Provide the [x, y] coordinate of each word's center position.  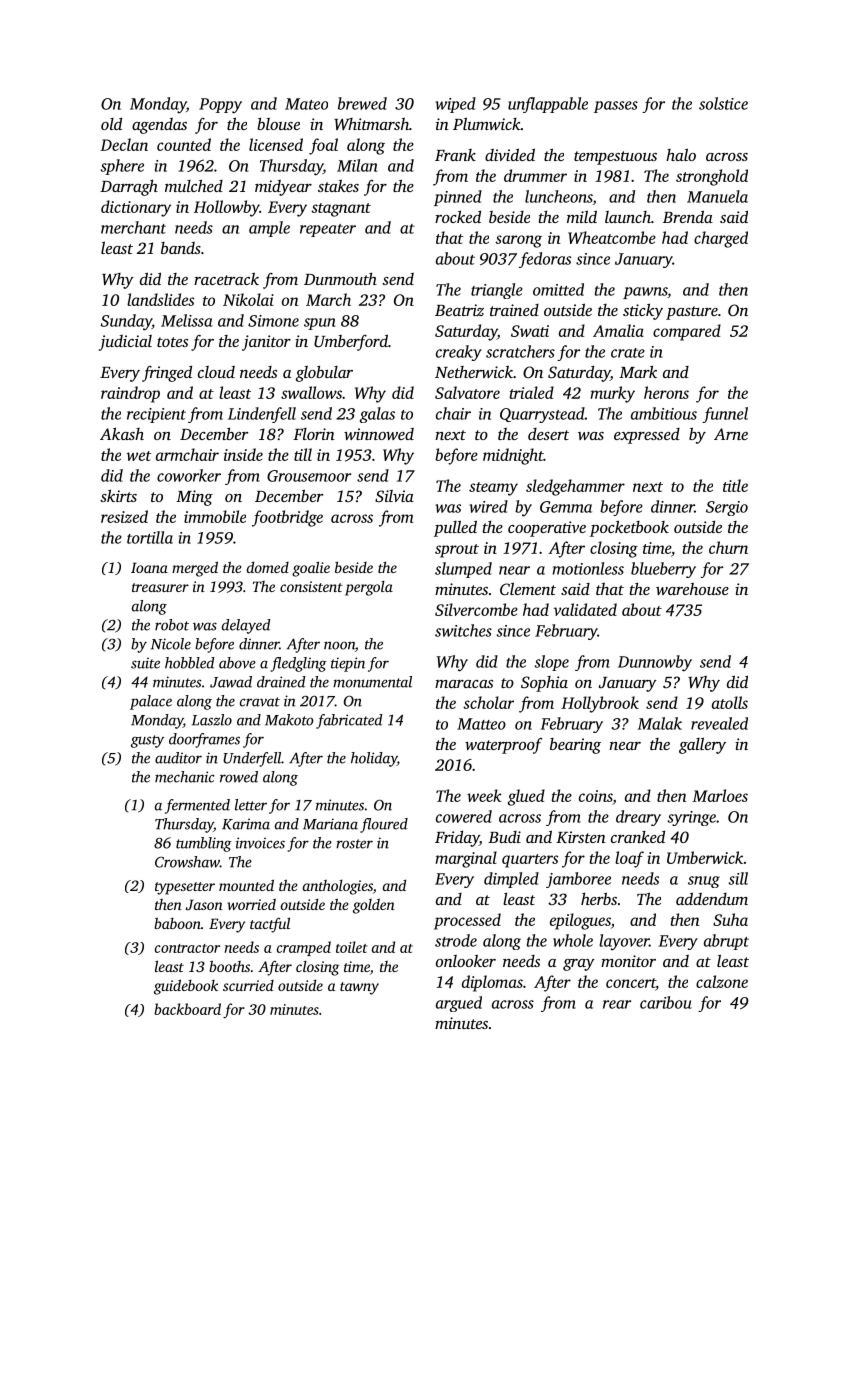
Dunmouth [340, 279]
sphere [122, 167]
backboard [187, 1009]
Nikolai [248, 299]
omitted [558, 289]
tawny [359, 988]
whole [573, 940]
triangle [497, 291]
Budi [504, 837]
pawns [645, 293]
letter [251, 805]
